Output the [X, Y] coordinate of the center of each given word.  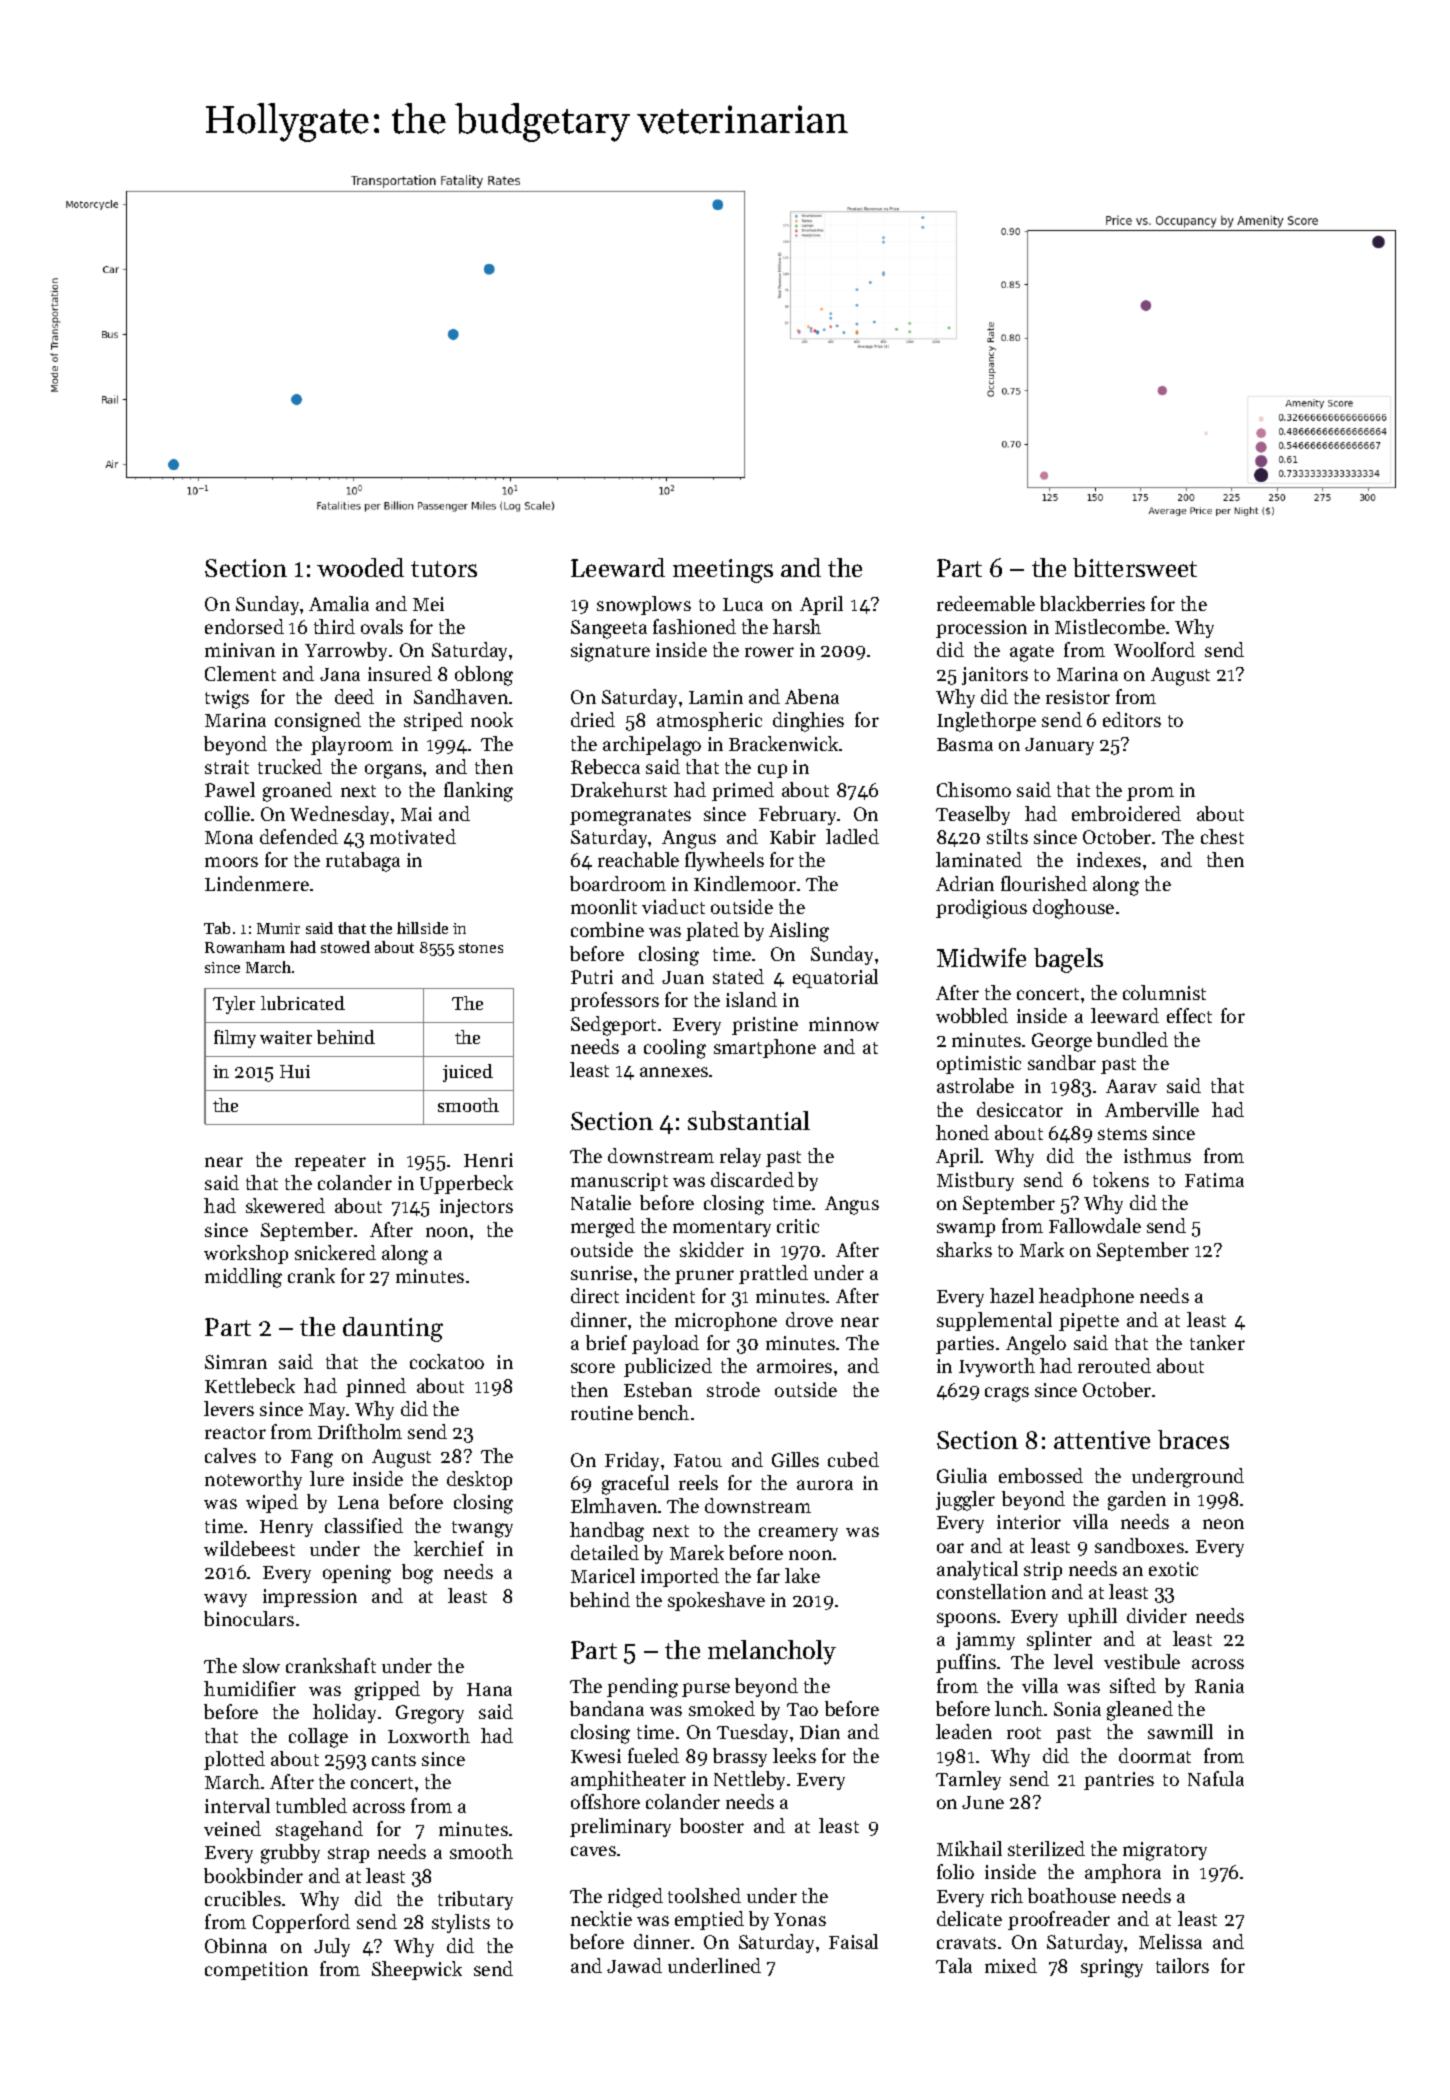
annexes [674, 1072]
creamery [798, 1534]
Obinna [236, 1945]
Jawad [634, 1965]
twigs [227, 699]
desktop [479, 1480]
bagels [1068, 960]
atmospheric [709, 721]
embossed [1041, 1475]
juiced [468, 1073]
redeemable [986, 603]
